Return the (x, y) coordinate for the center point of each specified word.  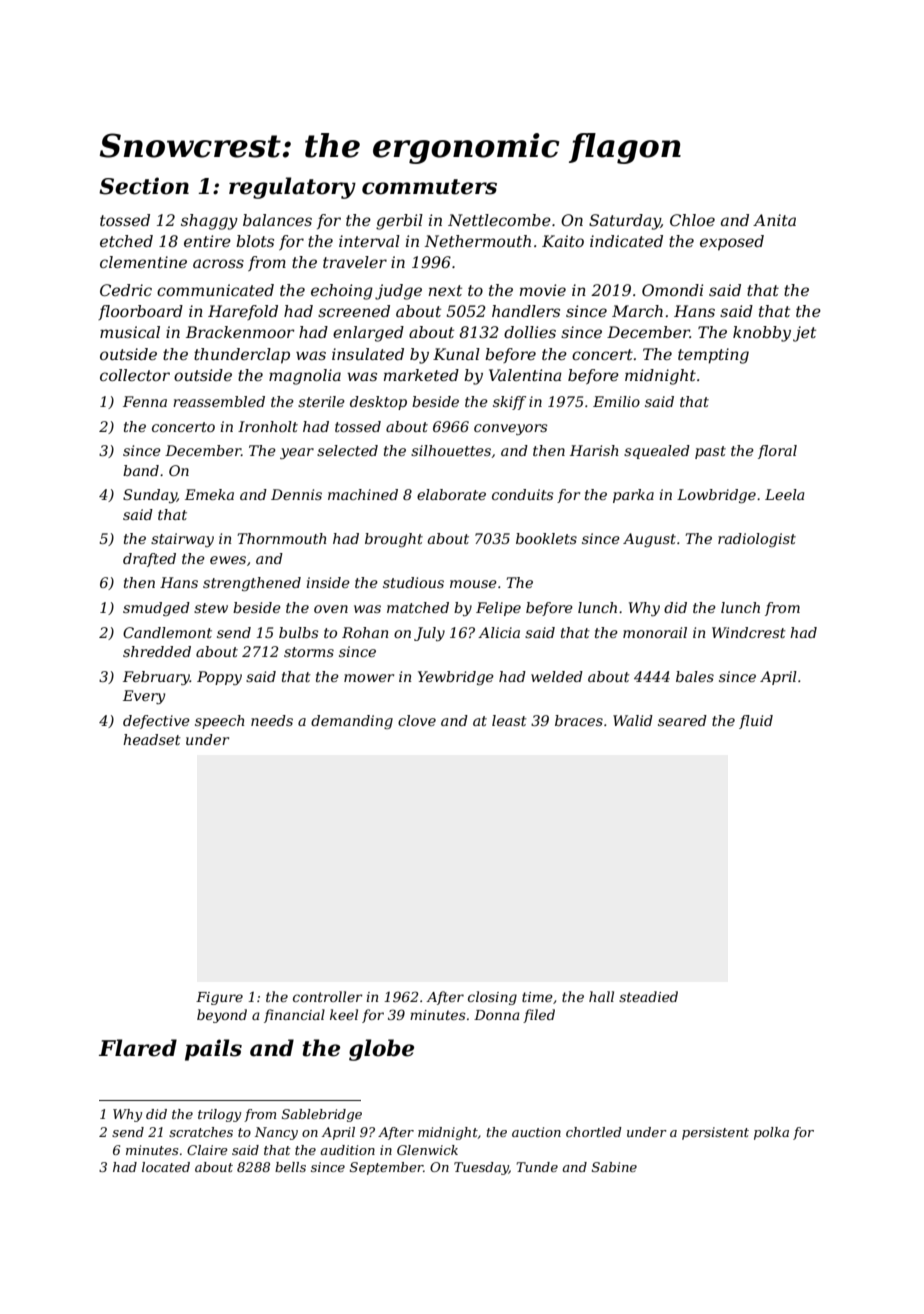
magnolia (305, 377)
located (166, 1167)
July (429, 634)
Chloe (692, 220)
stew (211, 608)
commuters (429, 187)
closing (492, 998)
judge (398, 292)
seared (682, 720)
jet (804, 334)
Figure (219, 998)
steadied (648, 996)
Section (144, 186)
